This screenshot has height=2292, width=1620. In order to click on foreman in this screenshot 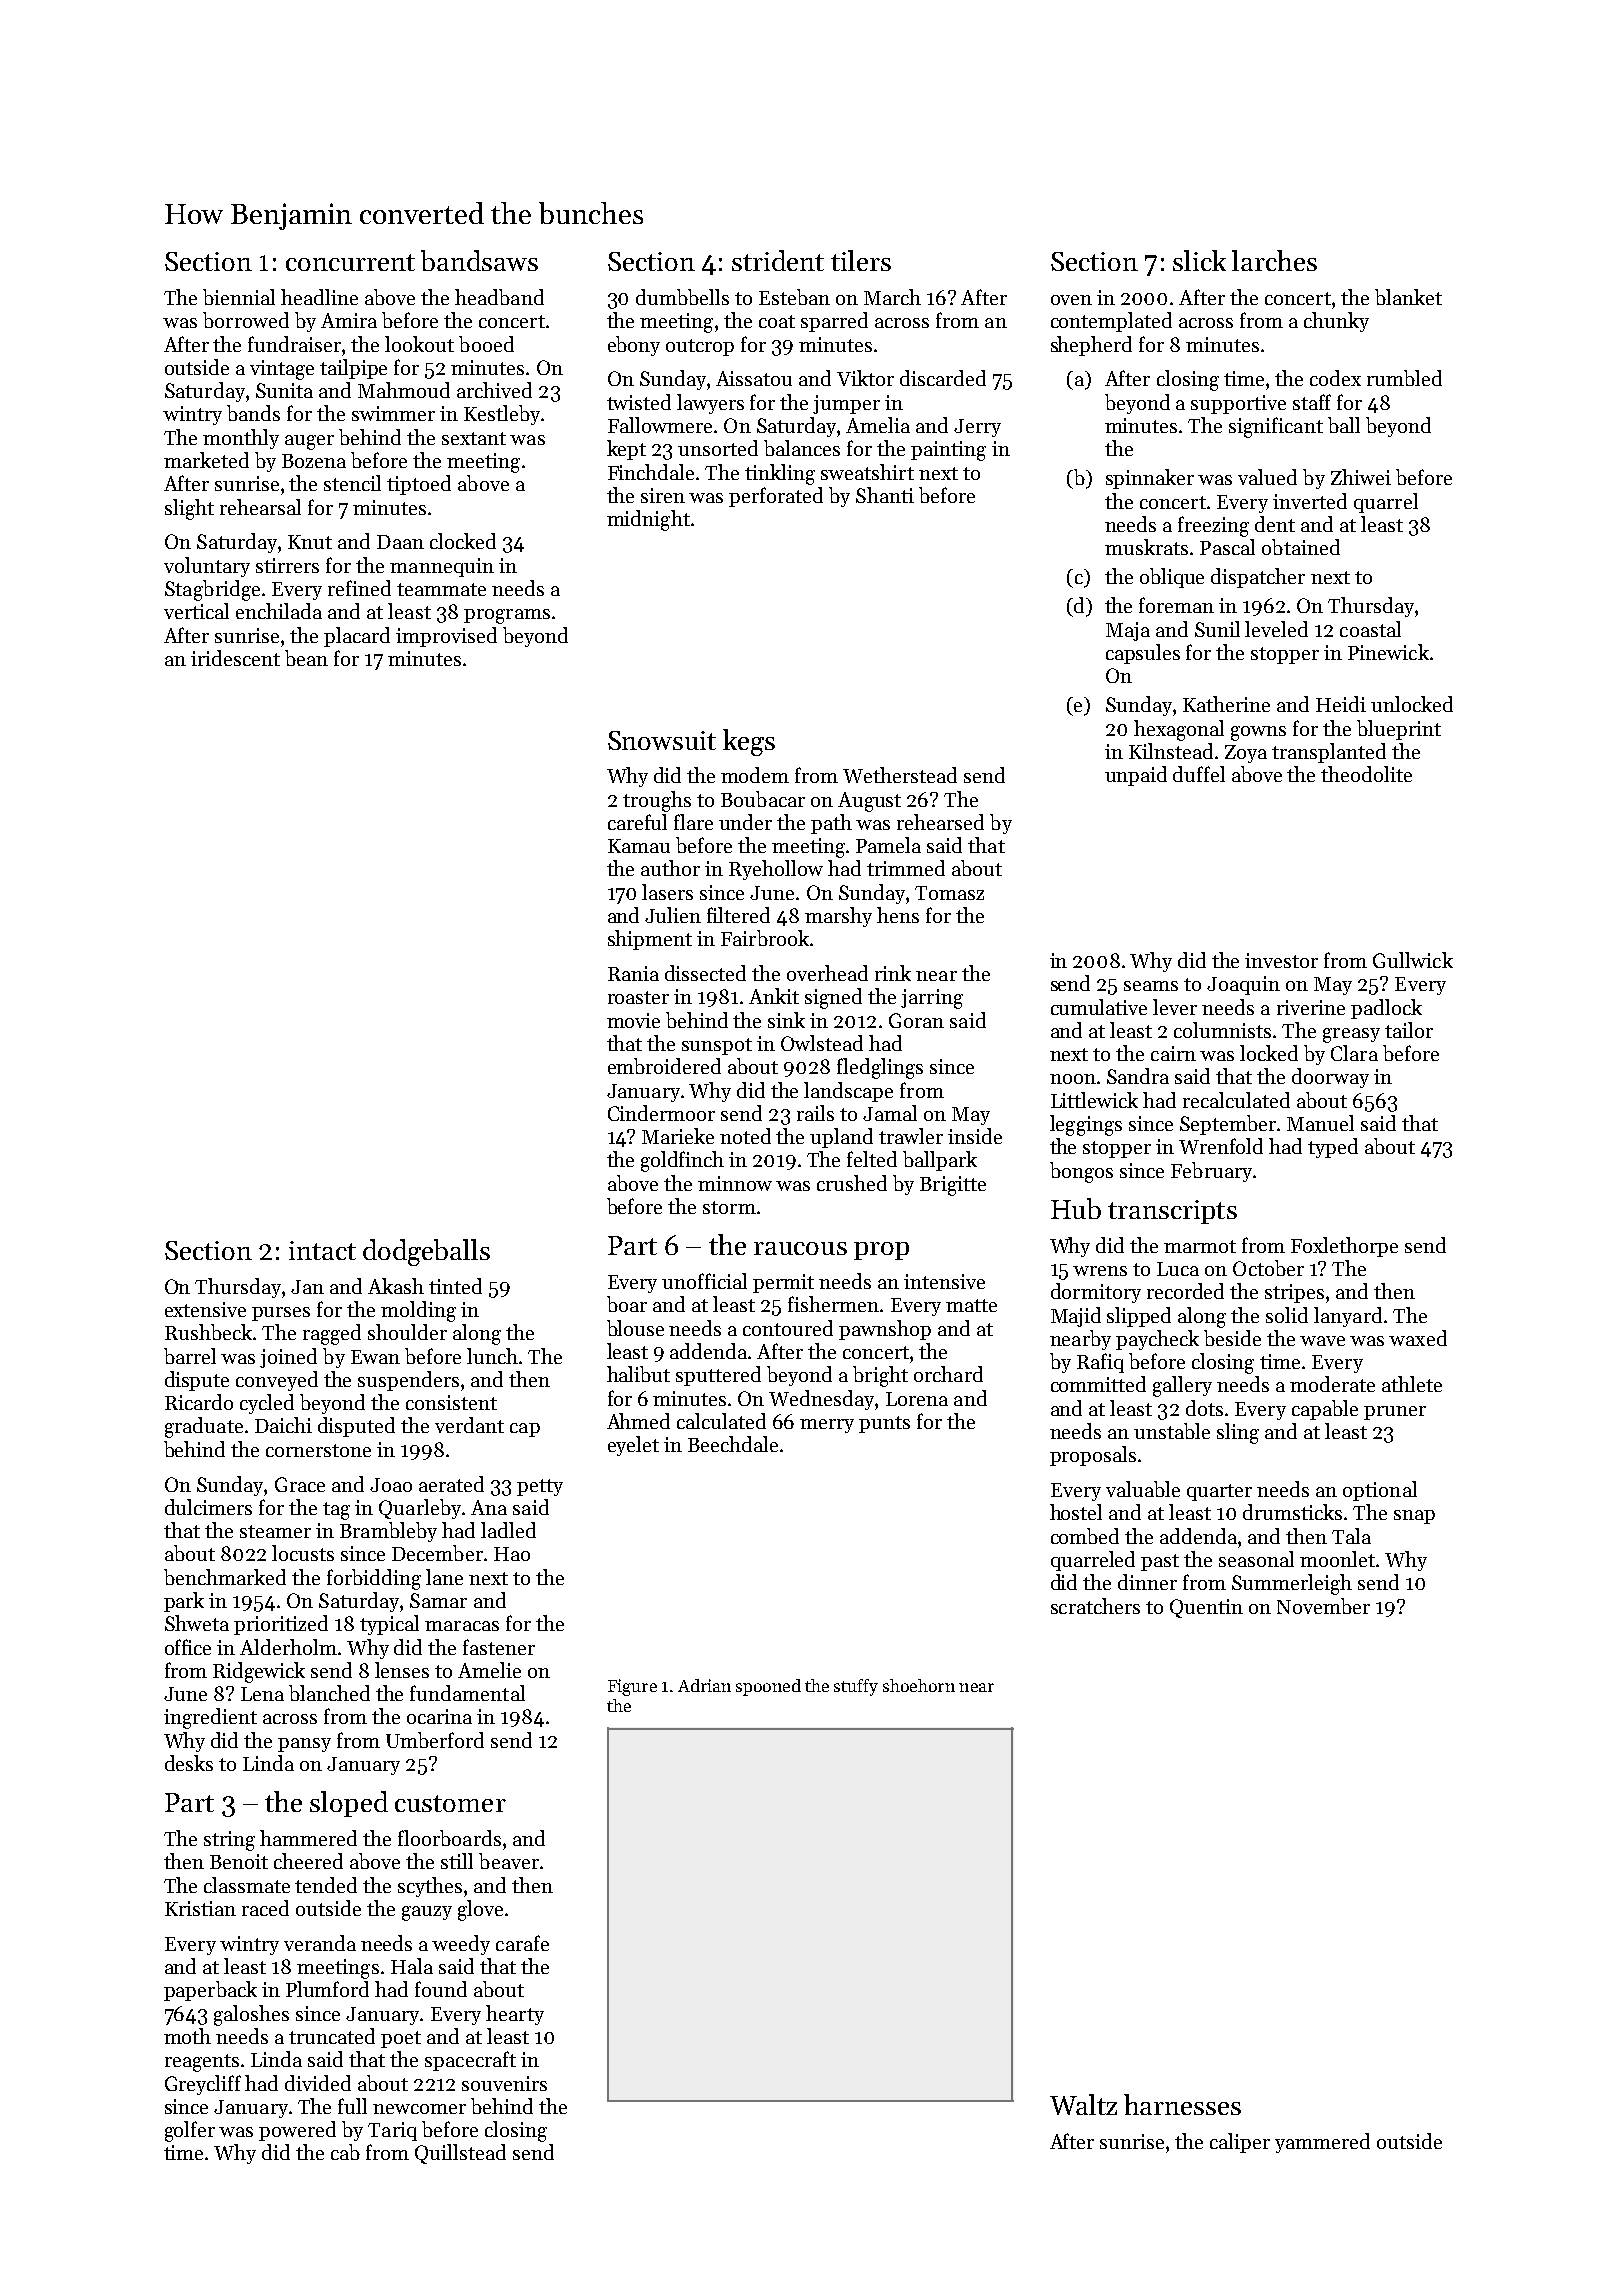, I will do `click(1176, 605)`.
